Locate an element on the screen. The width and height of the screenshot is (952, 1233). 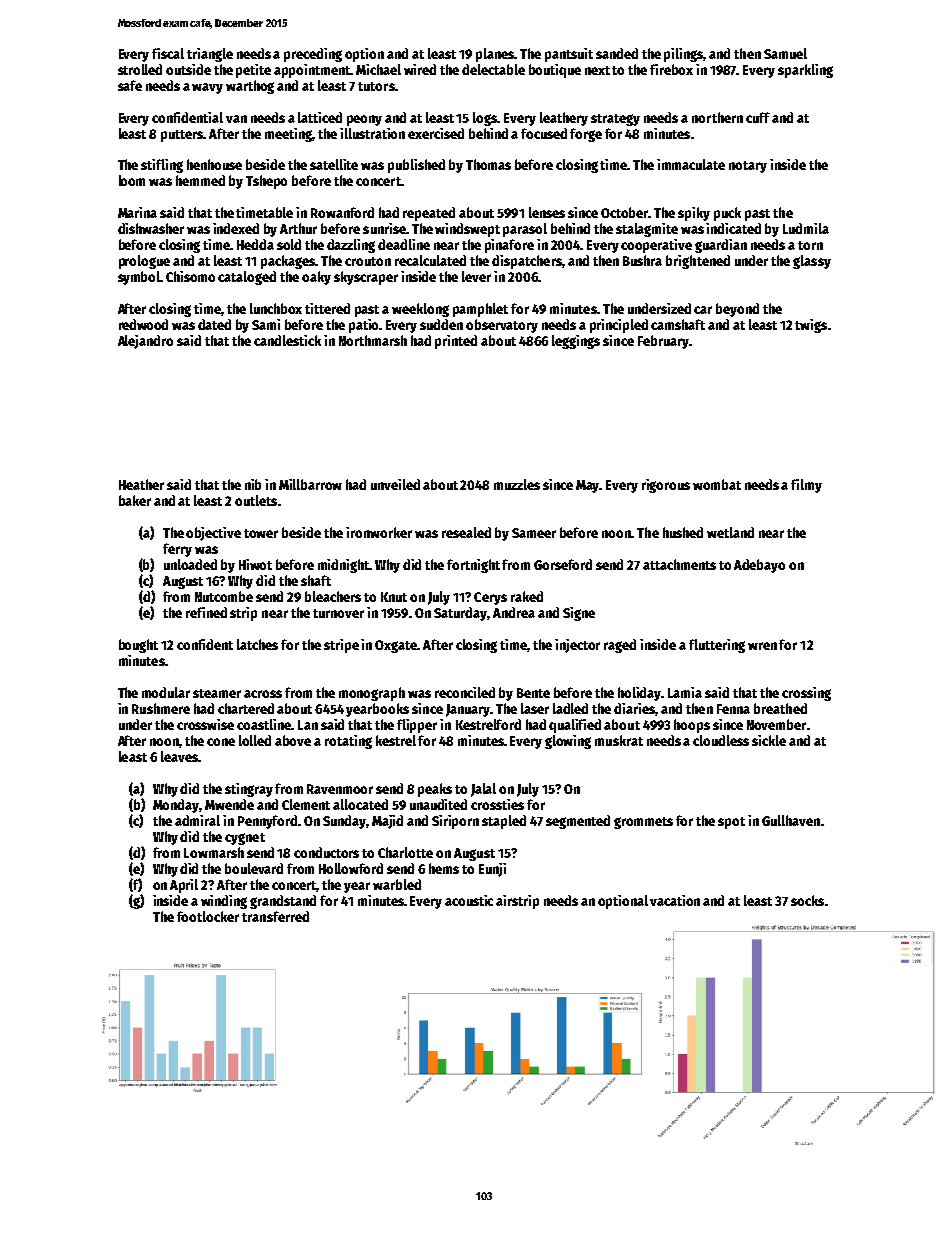
planes is located at coordinates (495, 55).
